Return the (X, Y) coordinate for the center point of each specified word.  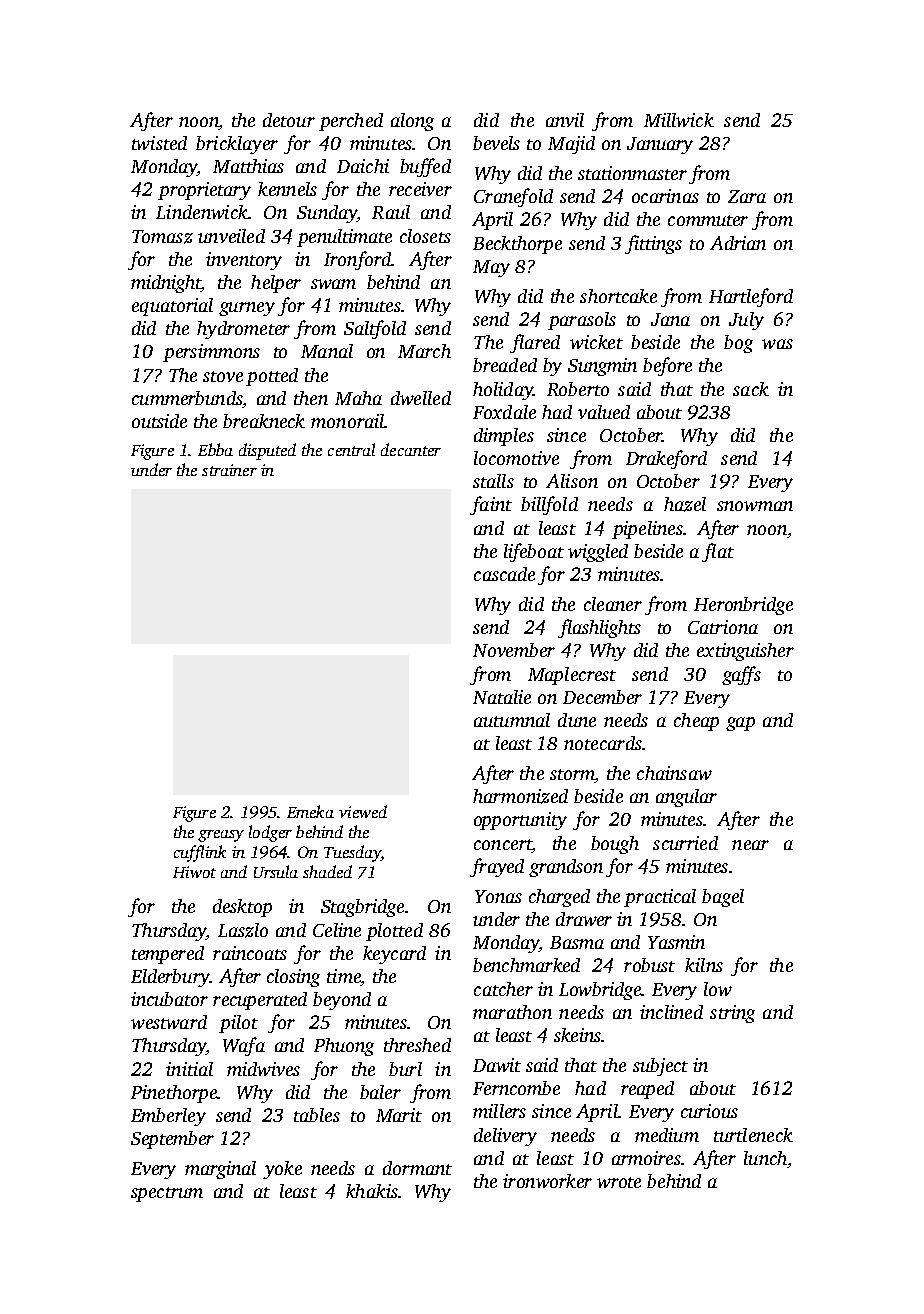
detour (289, 120)
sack (751, 389)
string (732, 1014)
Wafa (244, 1046)
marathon (512, 1012)
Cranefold (513, 197)
